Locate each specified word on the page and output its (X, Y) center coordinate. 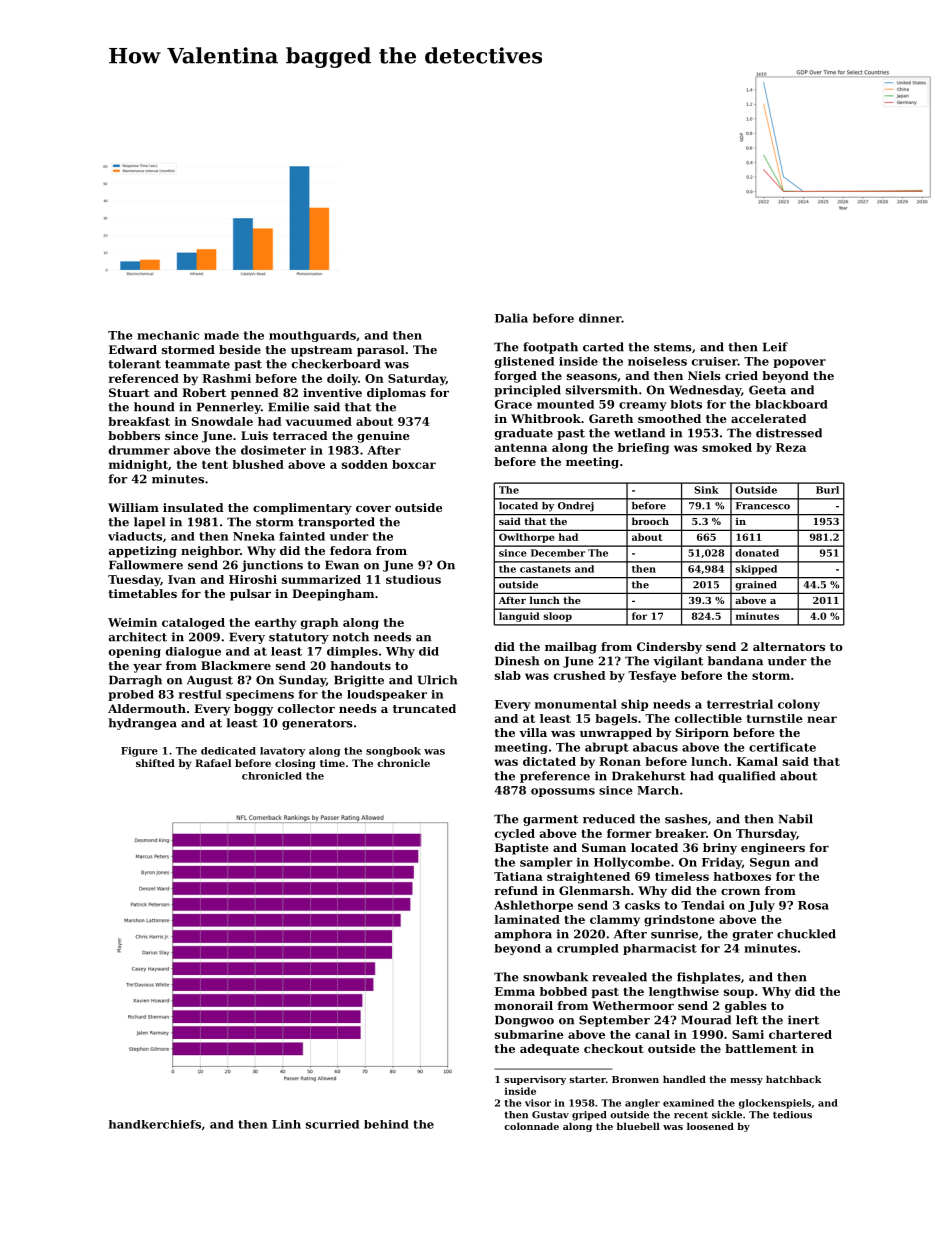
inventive (332, 392)
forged (516, 377)
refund (516, 890)
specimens (260, 695)
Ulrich (437, 680)
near (822, 719)
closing (295, 764)
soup (739, 993)
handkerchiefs (155, 1124)
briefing (643, 449)
